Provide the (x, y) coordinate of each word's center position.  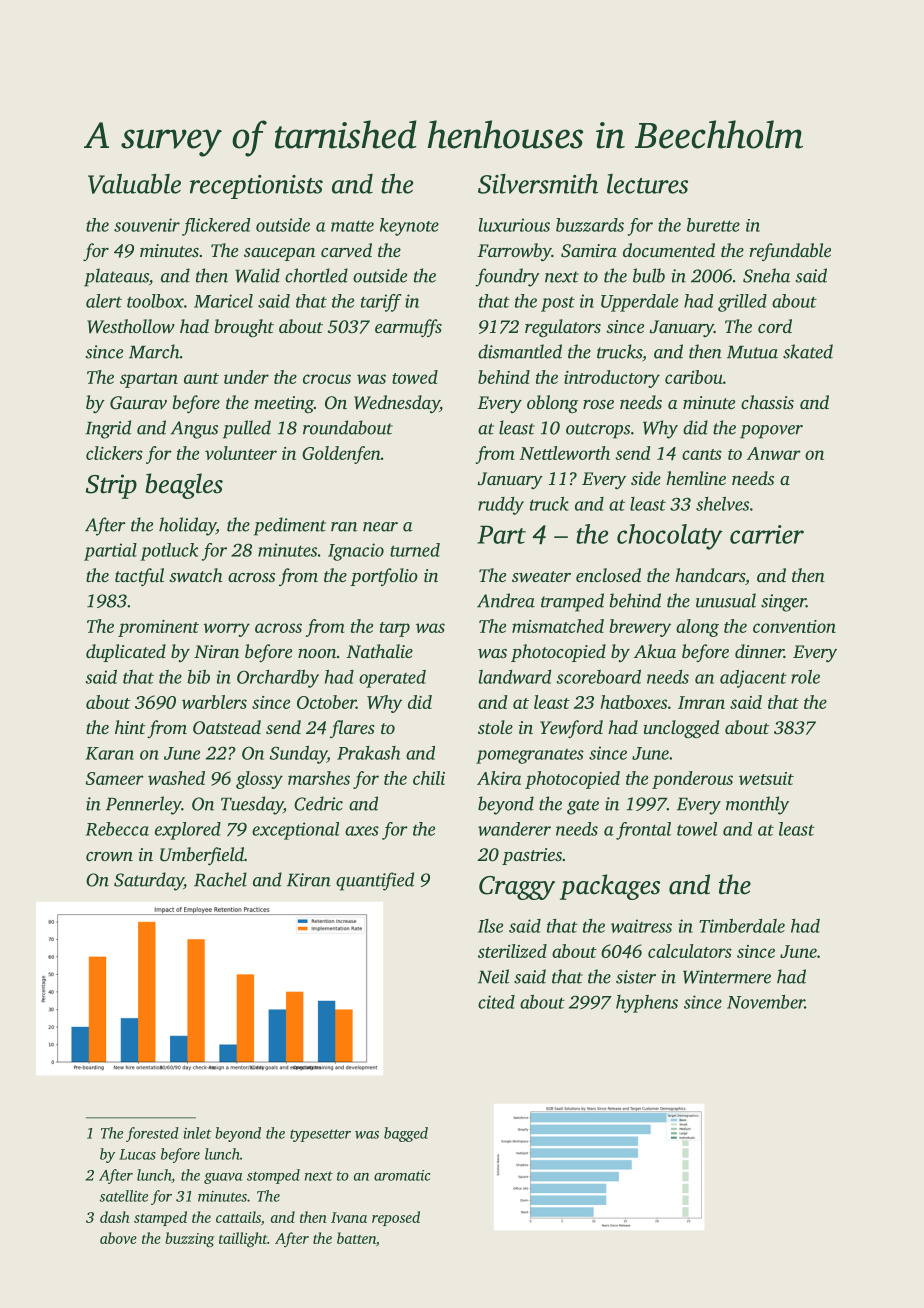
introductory (612, 379)
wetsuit (766, 778)
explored (188, 831)
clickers (114, 453)
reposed (396, 1218)
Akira (499, 778)
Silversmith (538, 184)
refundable (790, 252)
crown (109, 856)
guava (223, 1178)
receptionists (256, 187)
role (805, 677)
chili (429, 778)
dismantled (520, 351)
